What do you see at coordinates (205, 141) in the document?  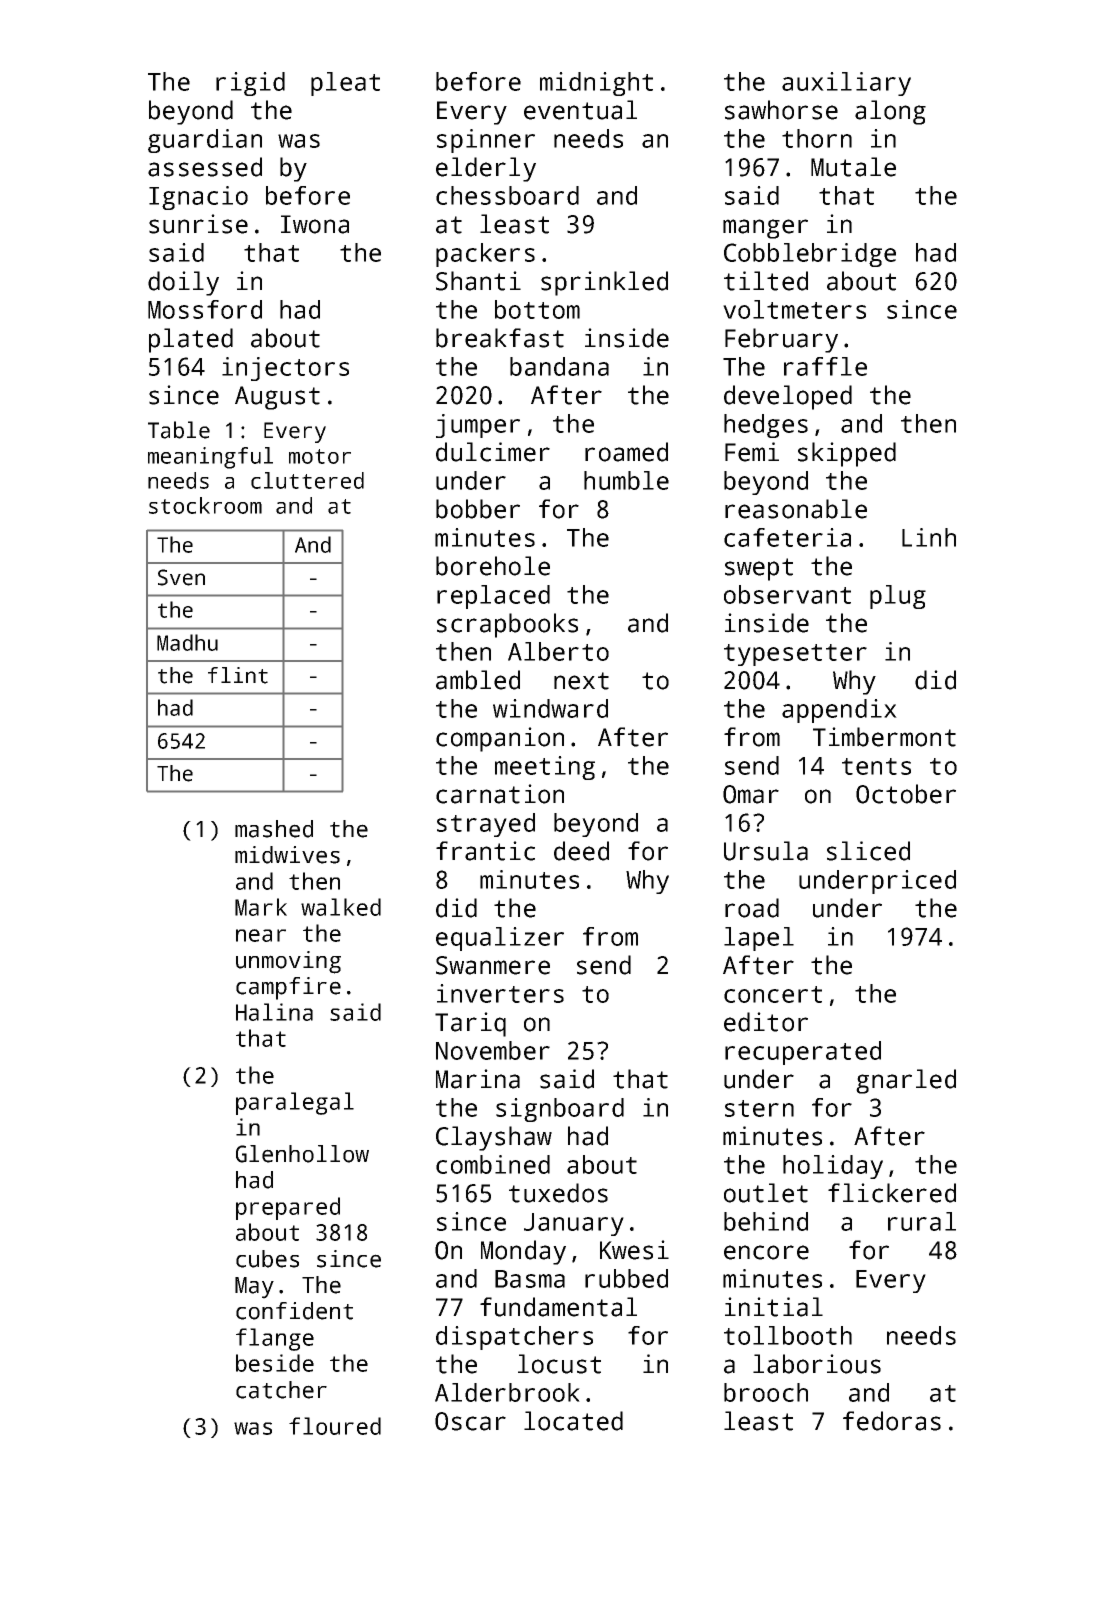 I see `guardian` at bounding box center [205, 141].
